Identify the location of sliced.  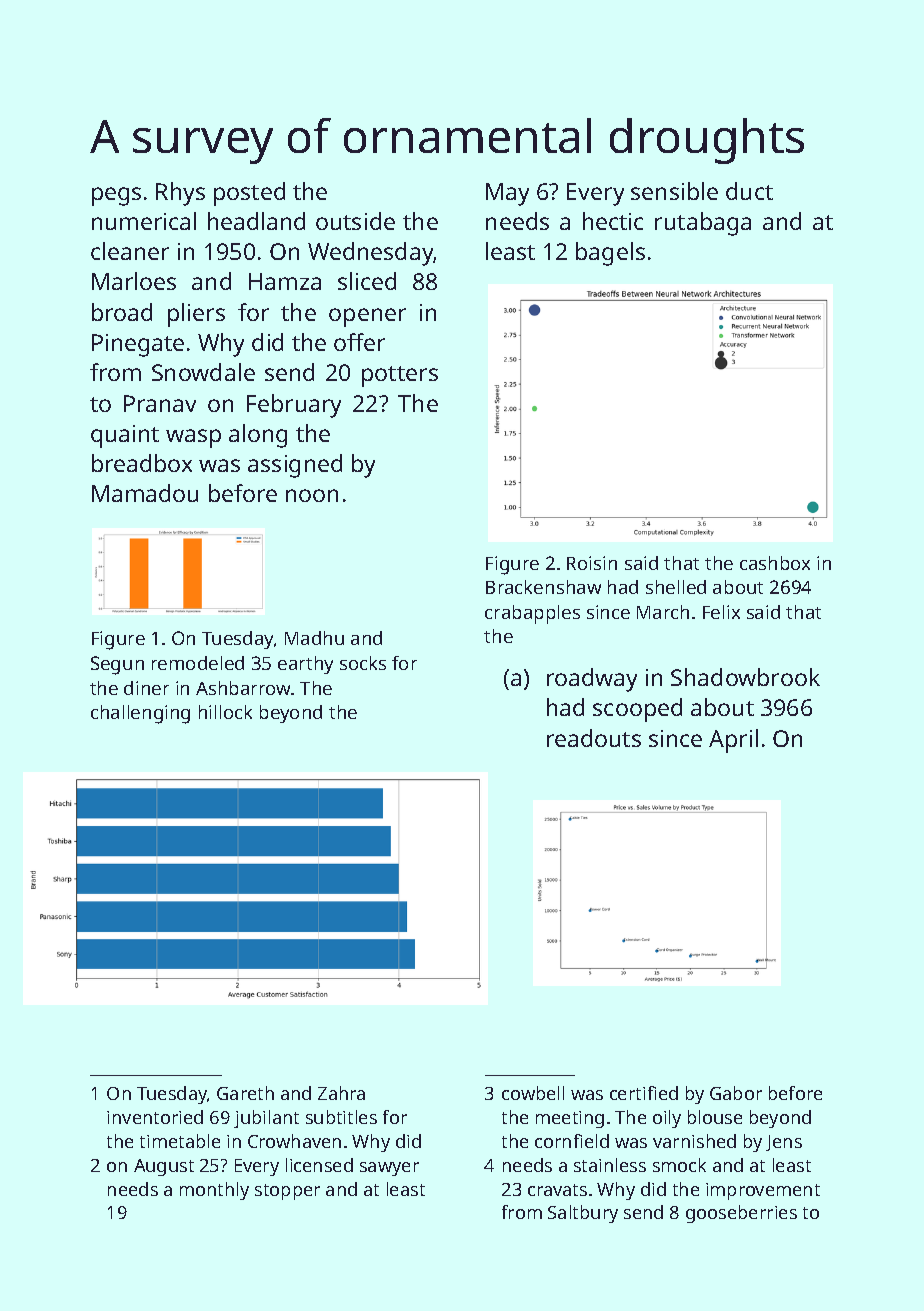
(367, 281).
